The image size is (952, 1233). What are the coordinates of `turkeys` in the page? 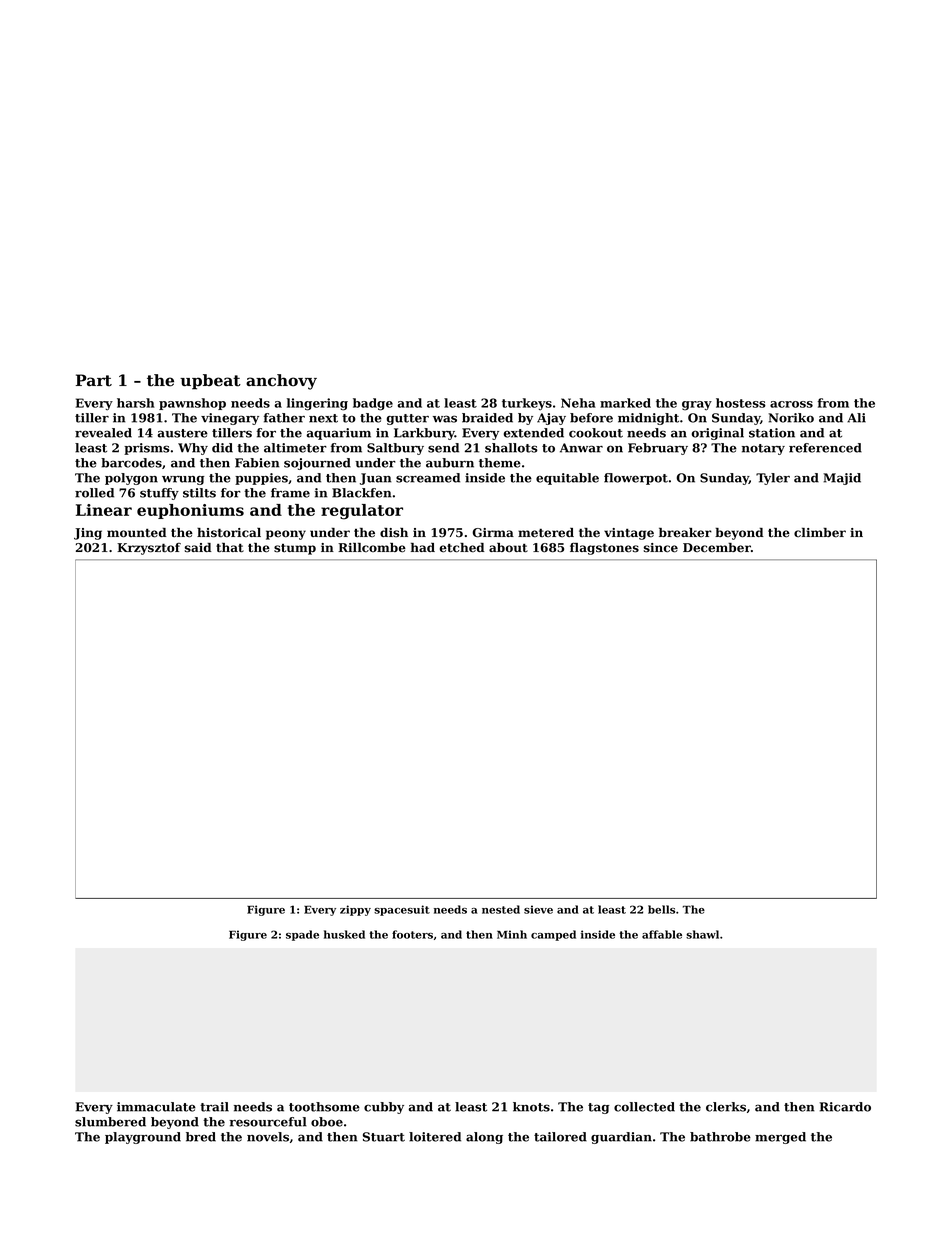 It's located at (527, 404).
